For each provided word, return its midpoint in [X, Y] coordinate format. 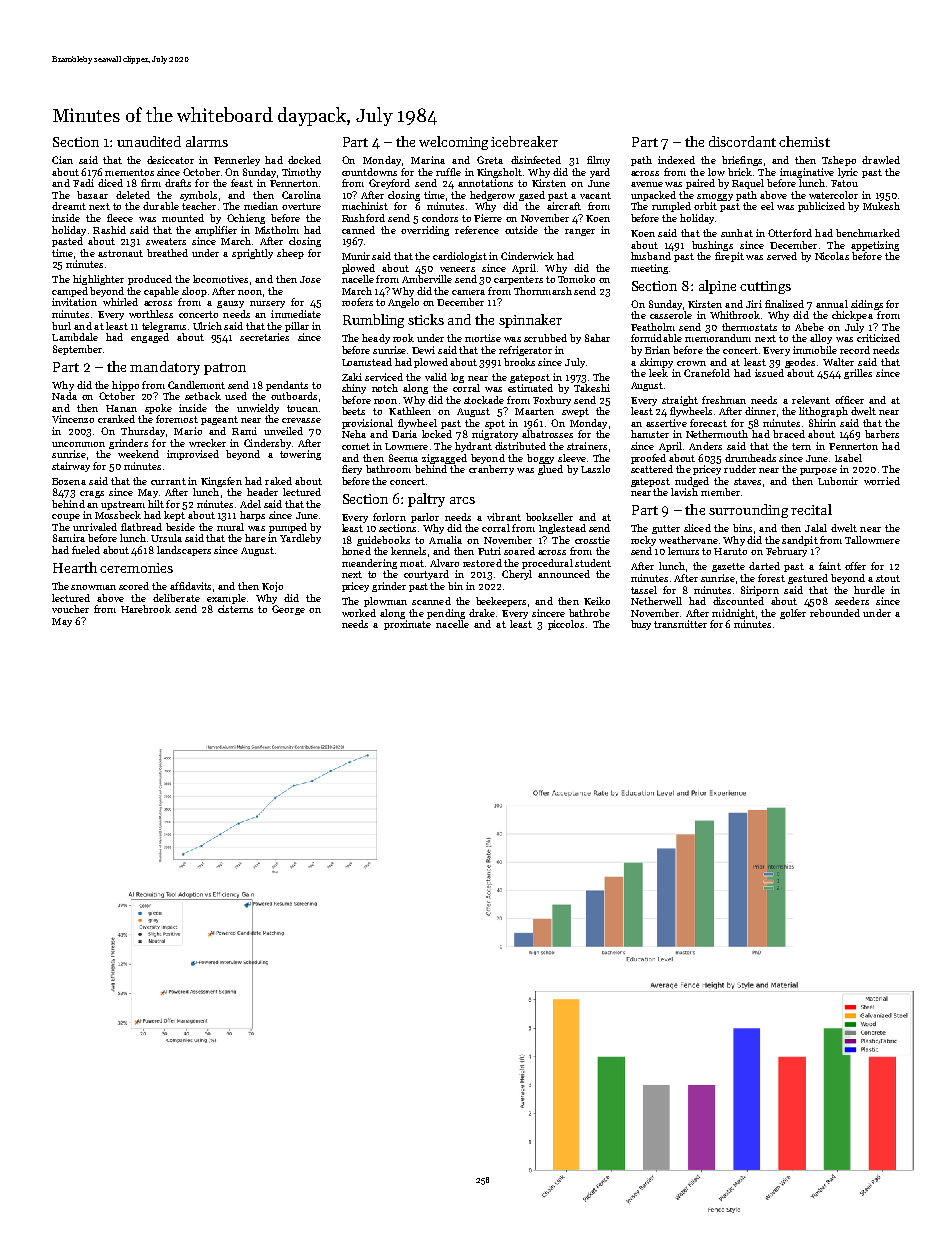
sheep [290, 254]
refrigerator [525, 351]
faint [830, 566]
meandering [369, 564]
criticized [878, 338]
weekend [138, 454]
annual [832, 304]
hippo [125, 386]
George [288, 610]
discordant [742, 141]
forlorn [389, 517]
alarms [207, 141]
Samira [69, 538]
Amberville [427, 279]
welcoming [453, 143]
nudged [692, 482]
